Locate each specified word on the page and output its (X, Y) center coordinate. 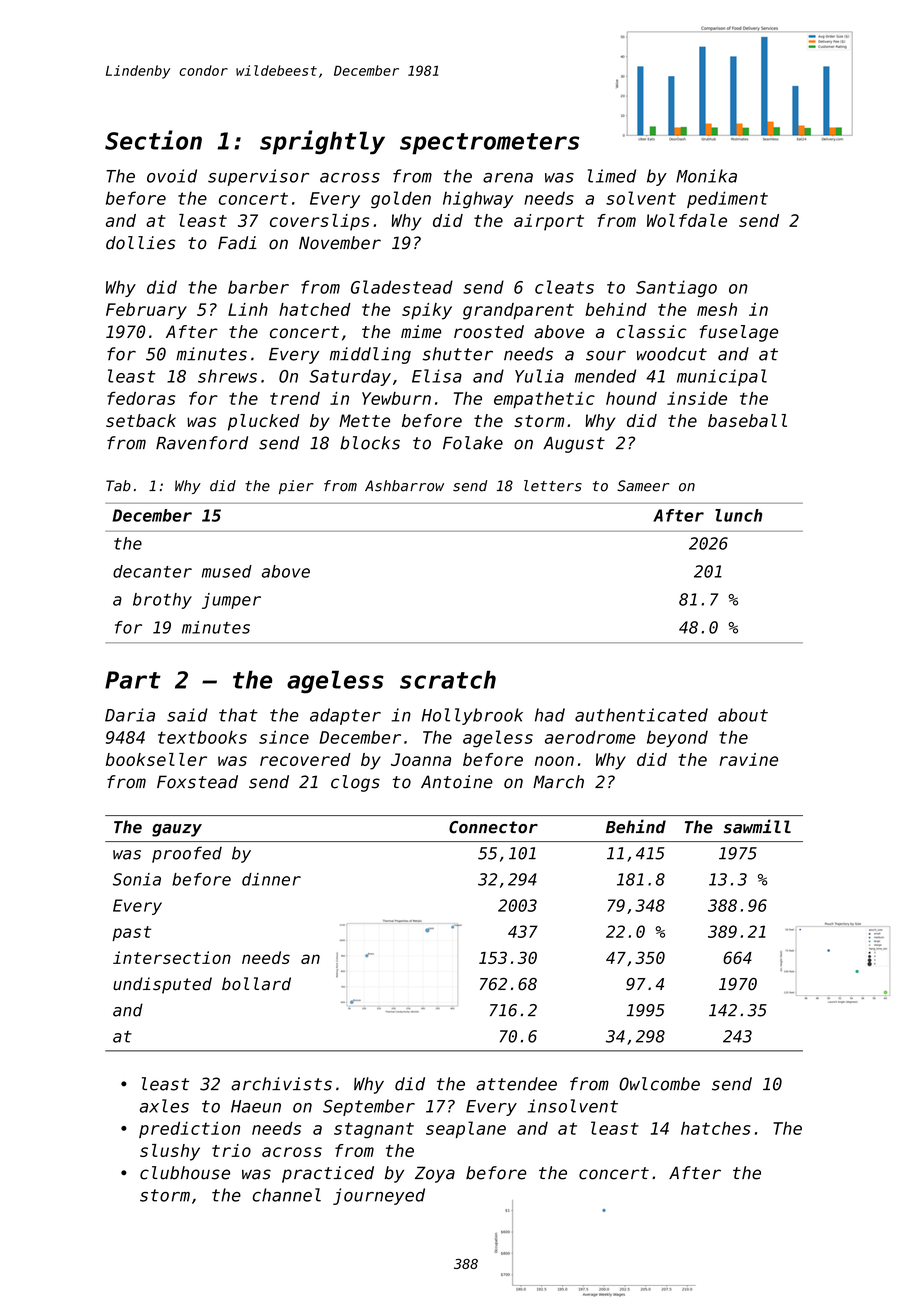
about (743, 715)
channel (287, 1195)
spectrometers (489, 144)
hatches (716, 1128)
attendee (516, 1084)
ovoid (172, 176)
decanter (152, 571)
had (550, 715)
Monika (706, 176)
